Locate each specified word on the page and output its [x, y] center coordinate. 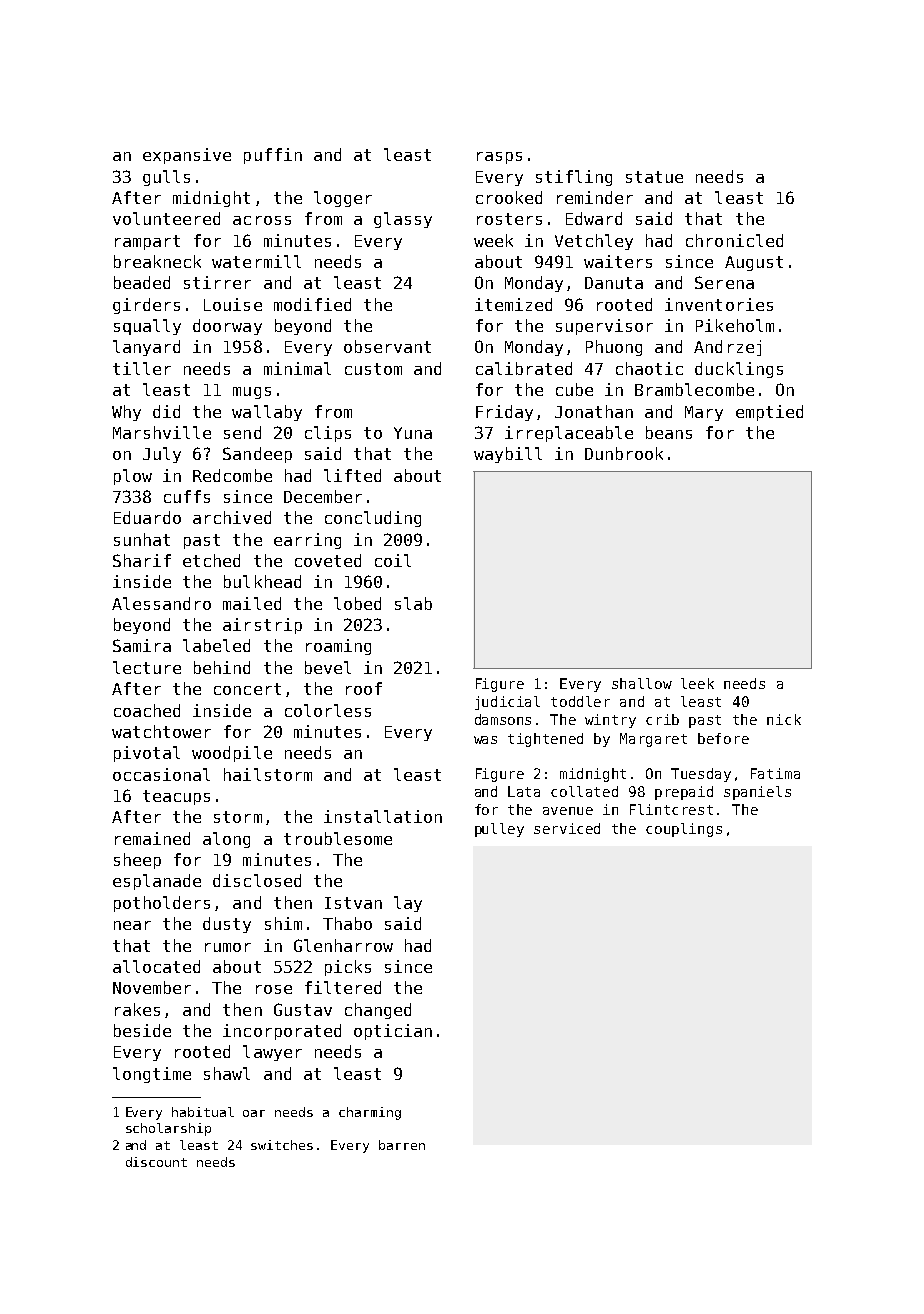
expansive [187, 156]
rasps [499, 158]
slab [413, 603]
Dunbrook [624, 453]
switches [282, 1145]
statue [654, 177]
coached [147, 710]
